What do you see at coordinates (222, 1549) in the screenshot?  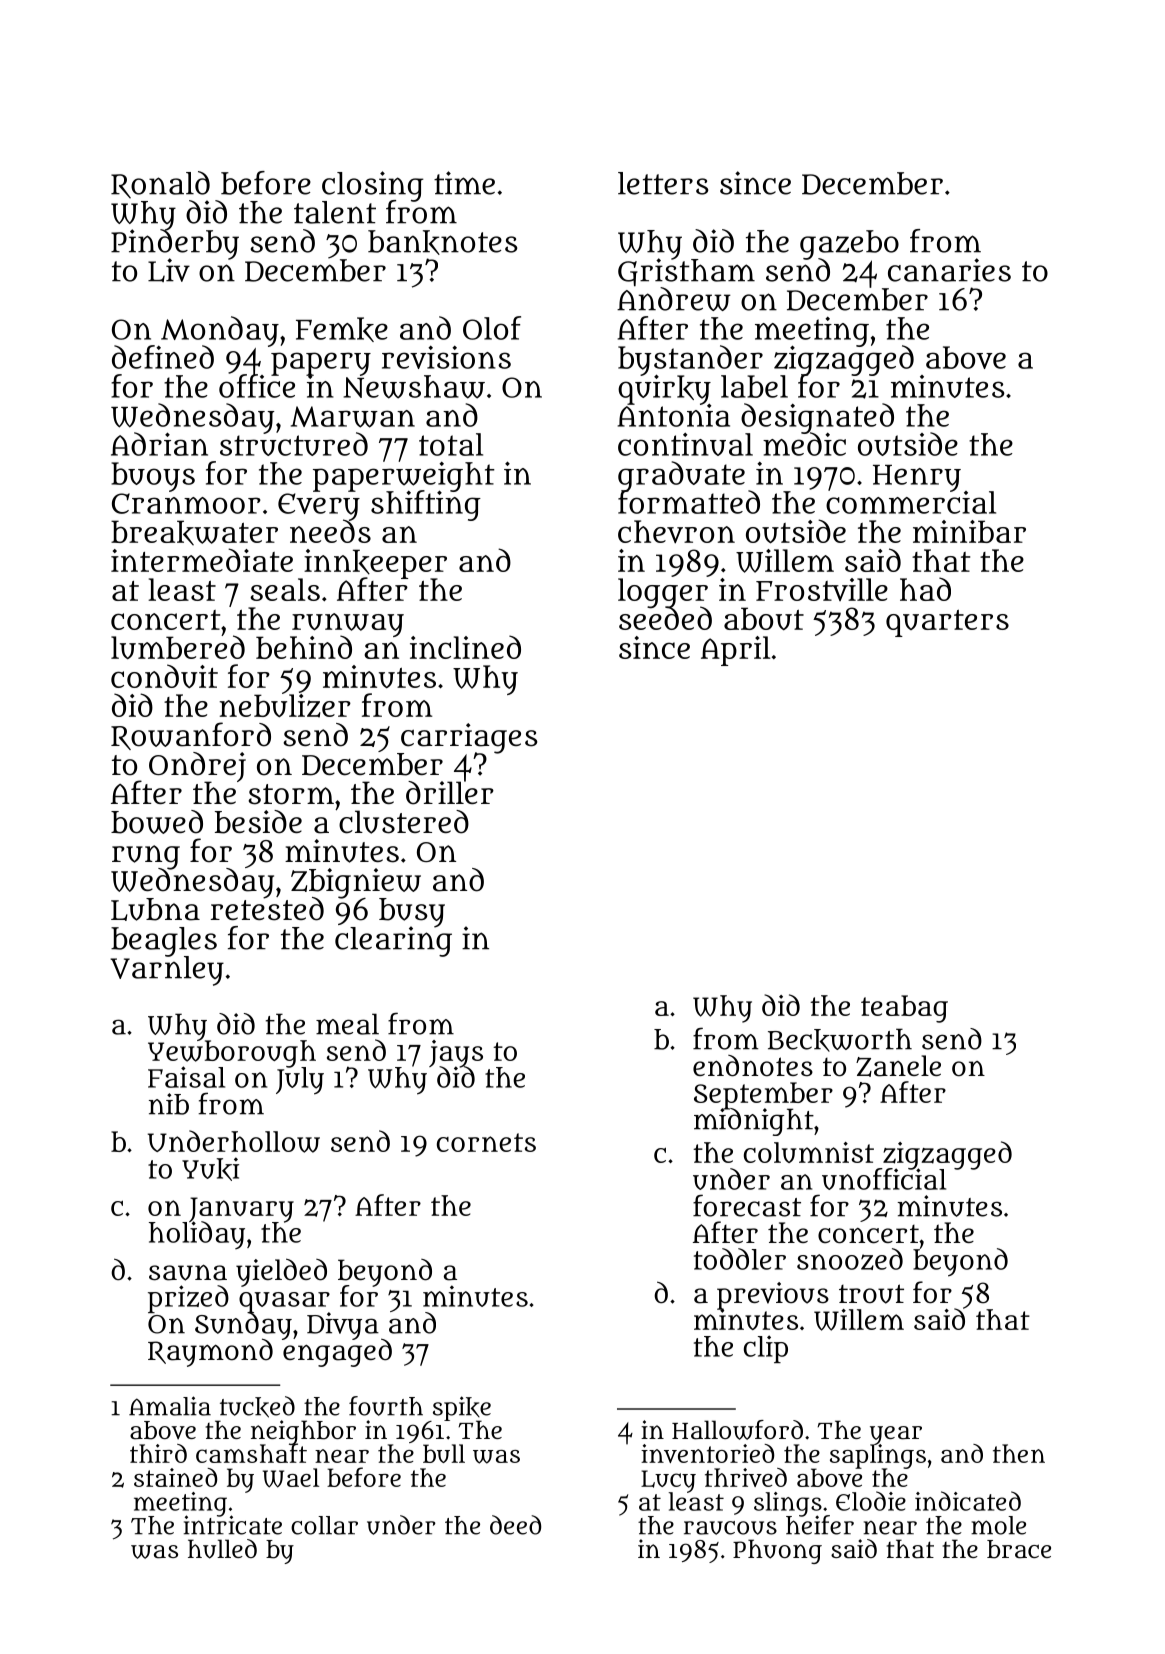 I see `hulled` at bounding box center [222, 1549].
